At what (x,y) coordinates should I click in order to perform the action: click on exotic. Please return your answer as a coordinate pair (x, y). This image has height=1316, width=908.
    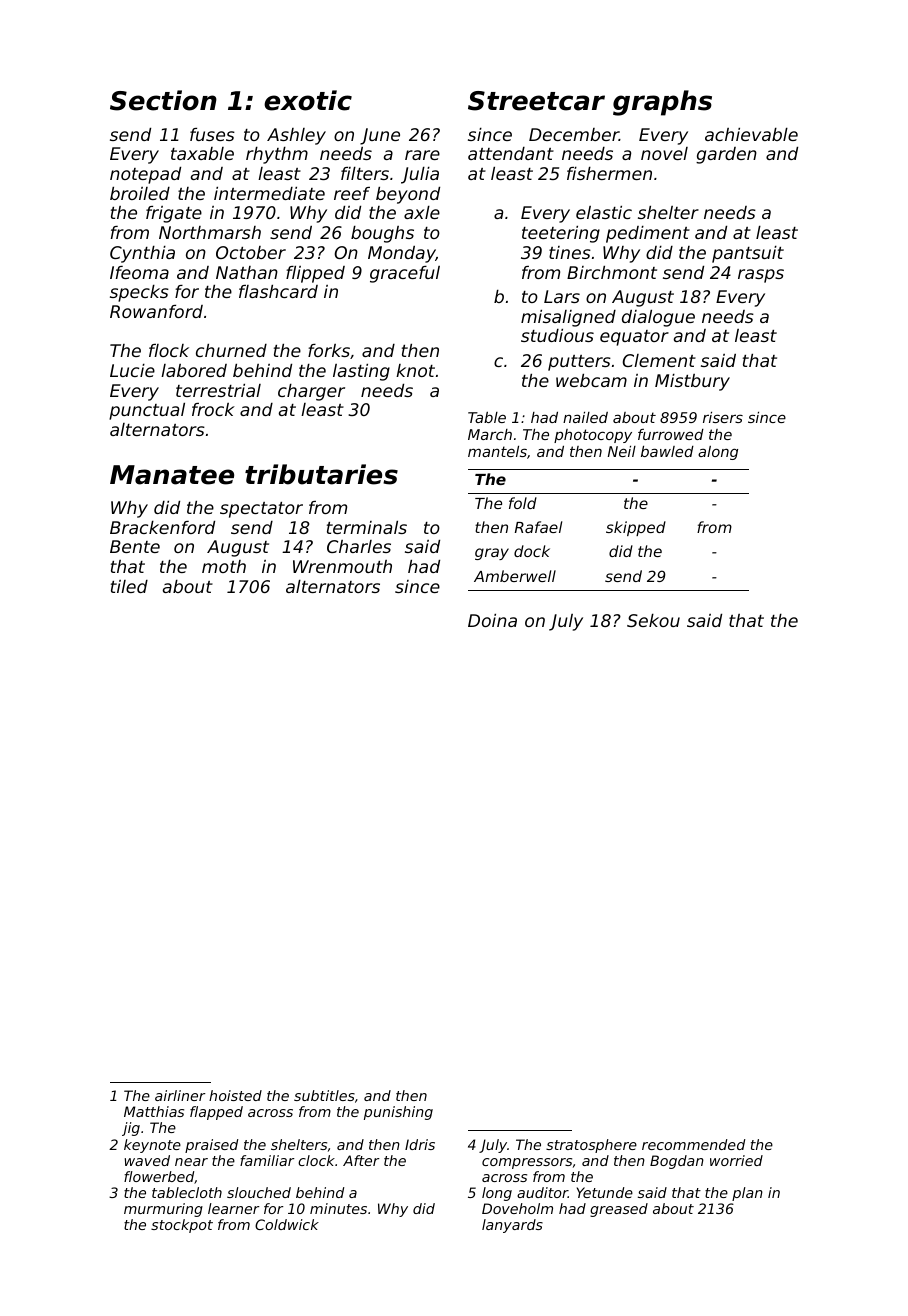
    Looking at the image, I should click on (308, 100).
